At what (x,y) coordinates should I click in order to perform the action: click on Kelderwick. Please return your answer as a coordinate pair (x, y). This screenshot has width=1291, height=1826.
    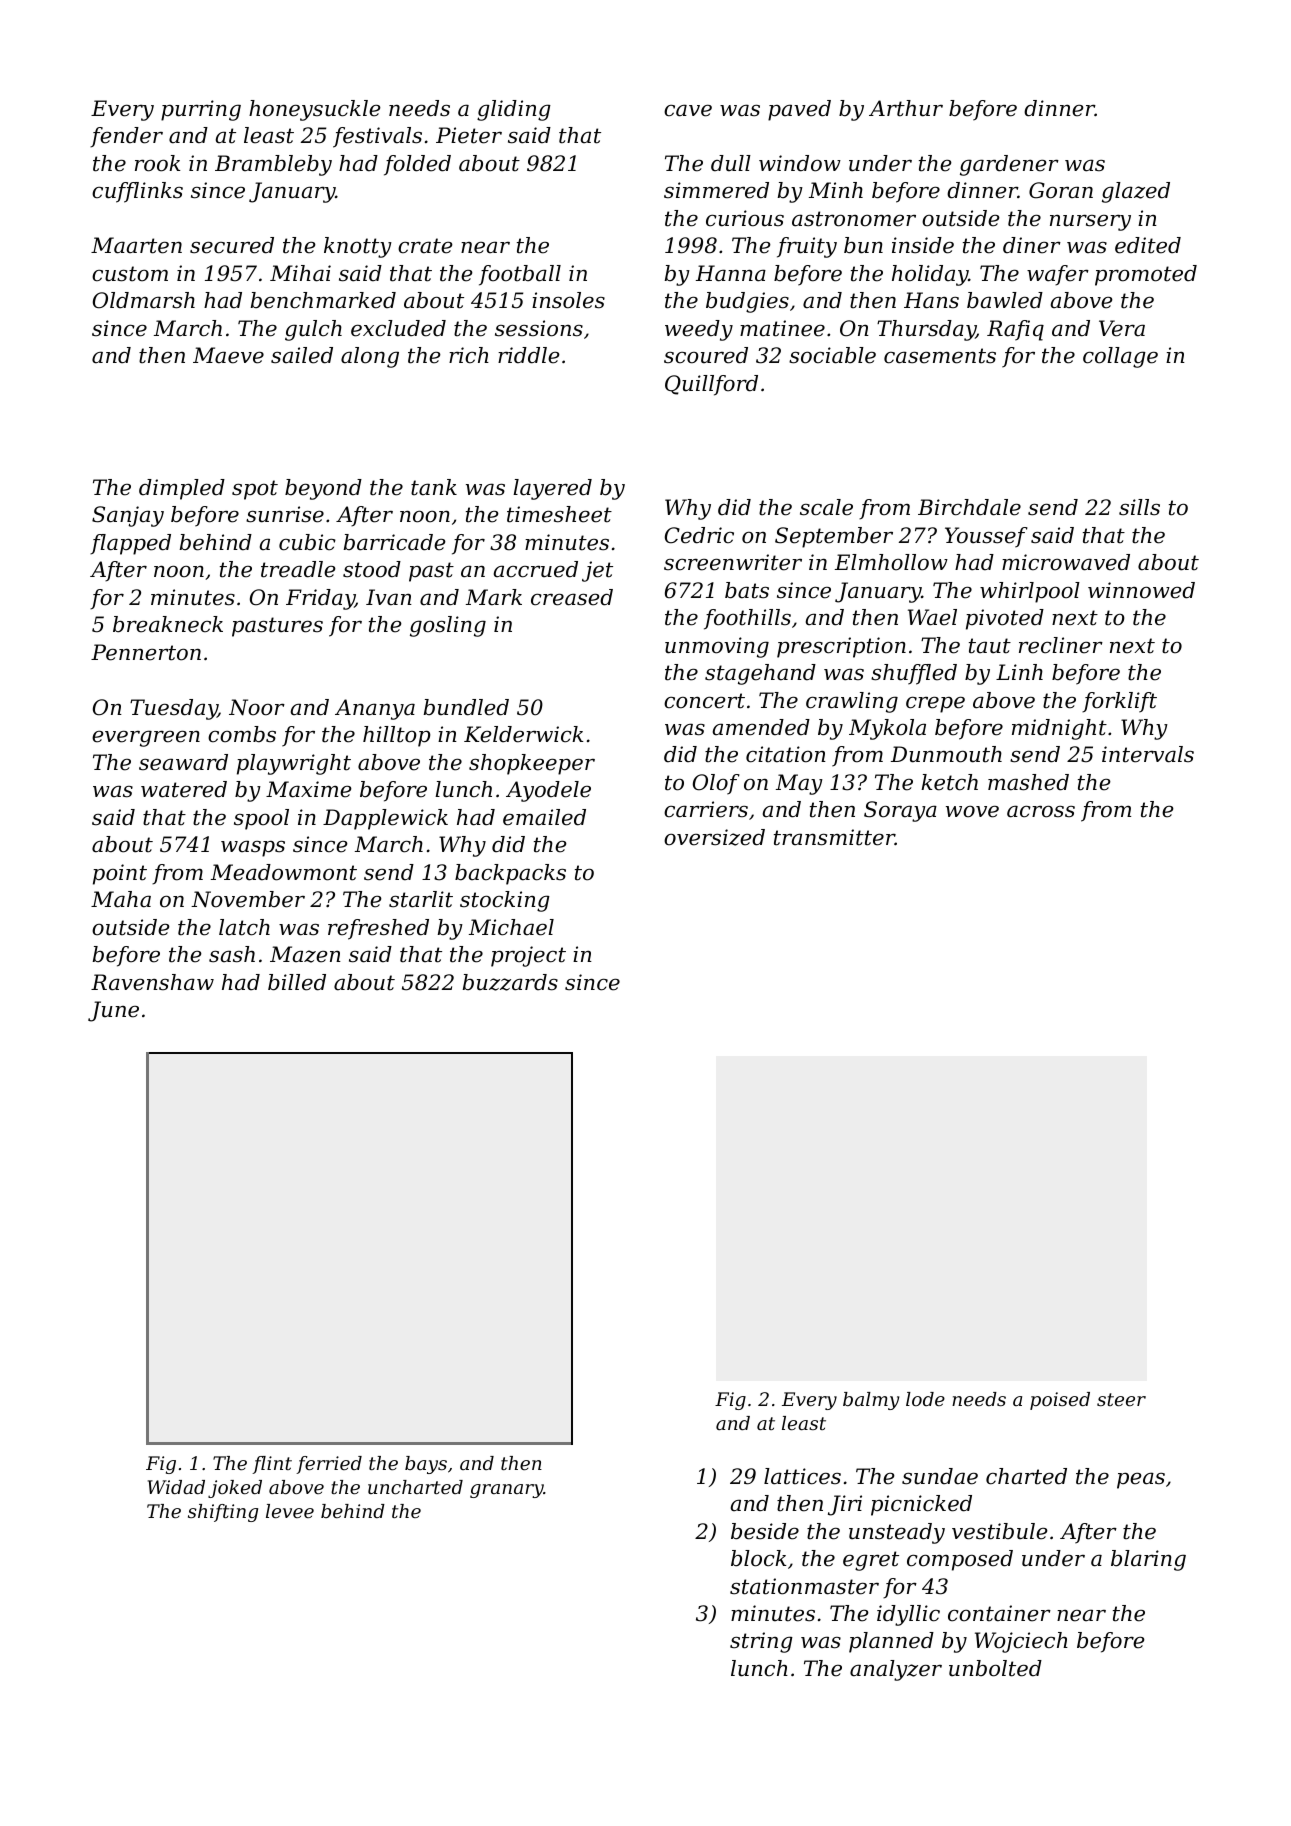
    Looking at the image, I should click on (523, 734).
